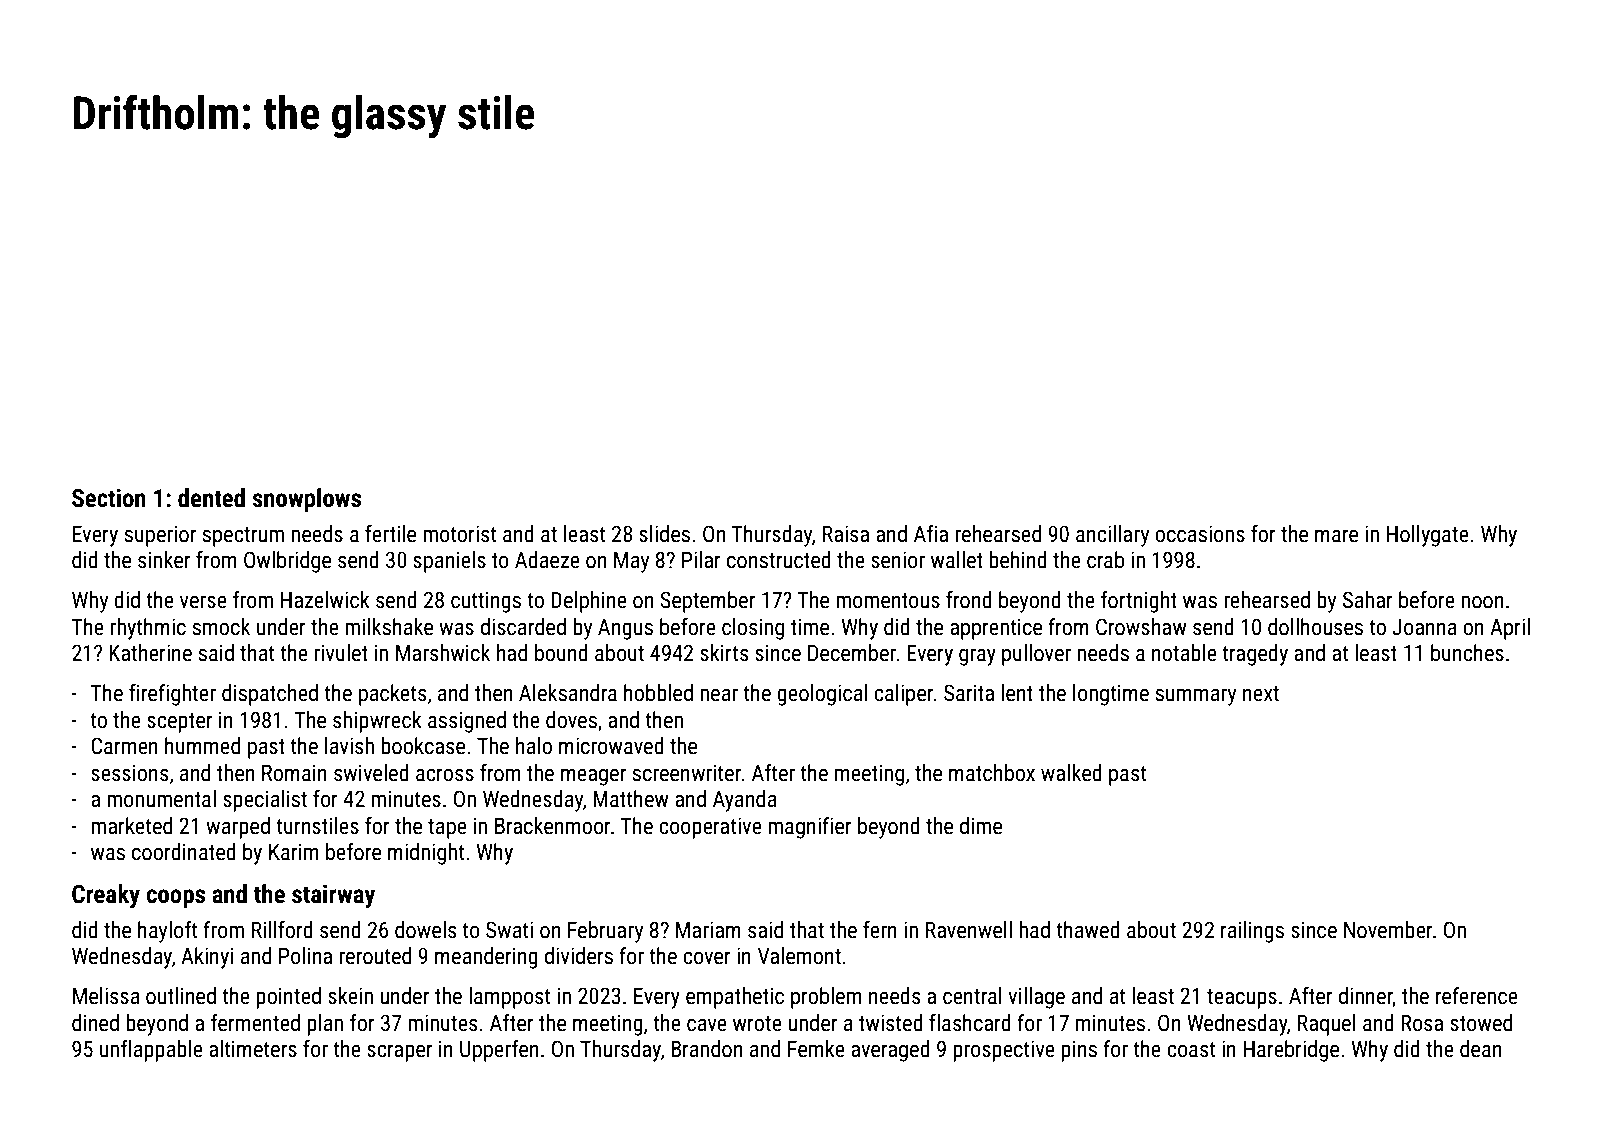 The width and height of the screenshot is (1612, 1140). I want to click on tragedy, so click(1255, 655).
